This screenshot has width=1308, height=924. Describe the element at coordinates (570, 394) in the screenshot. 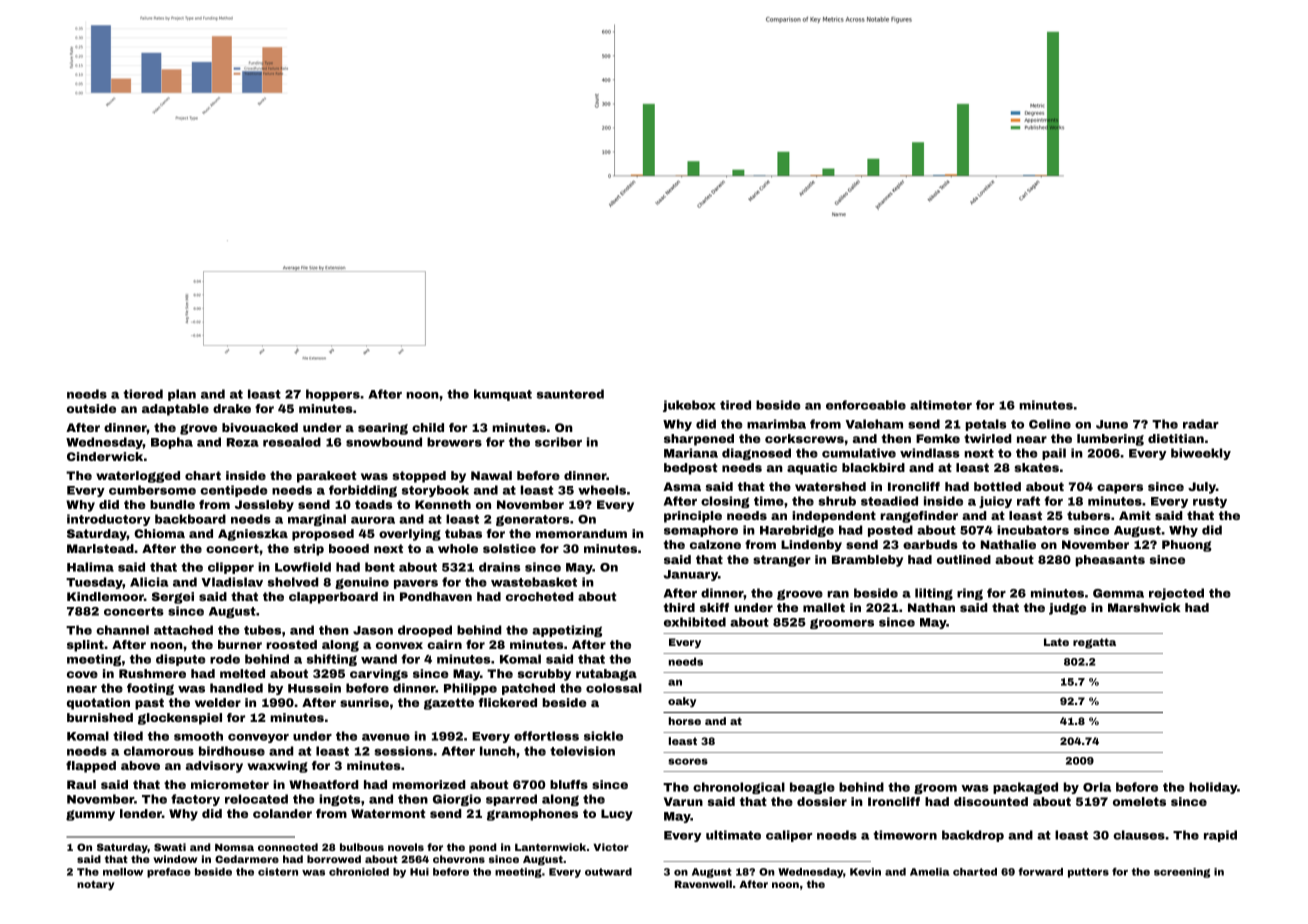

I see `sauntered` at that location.
